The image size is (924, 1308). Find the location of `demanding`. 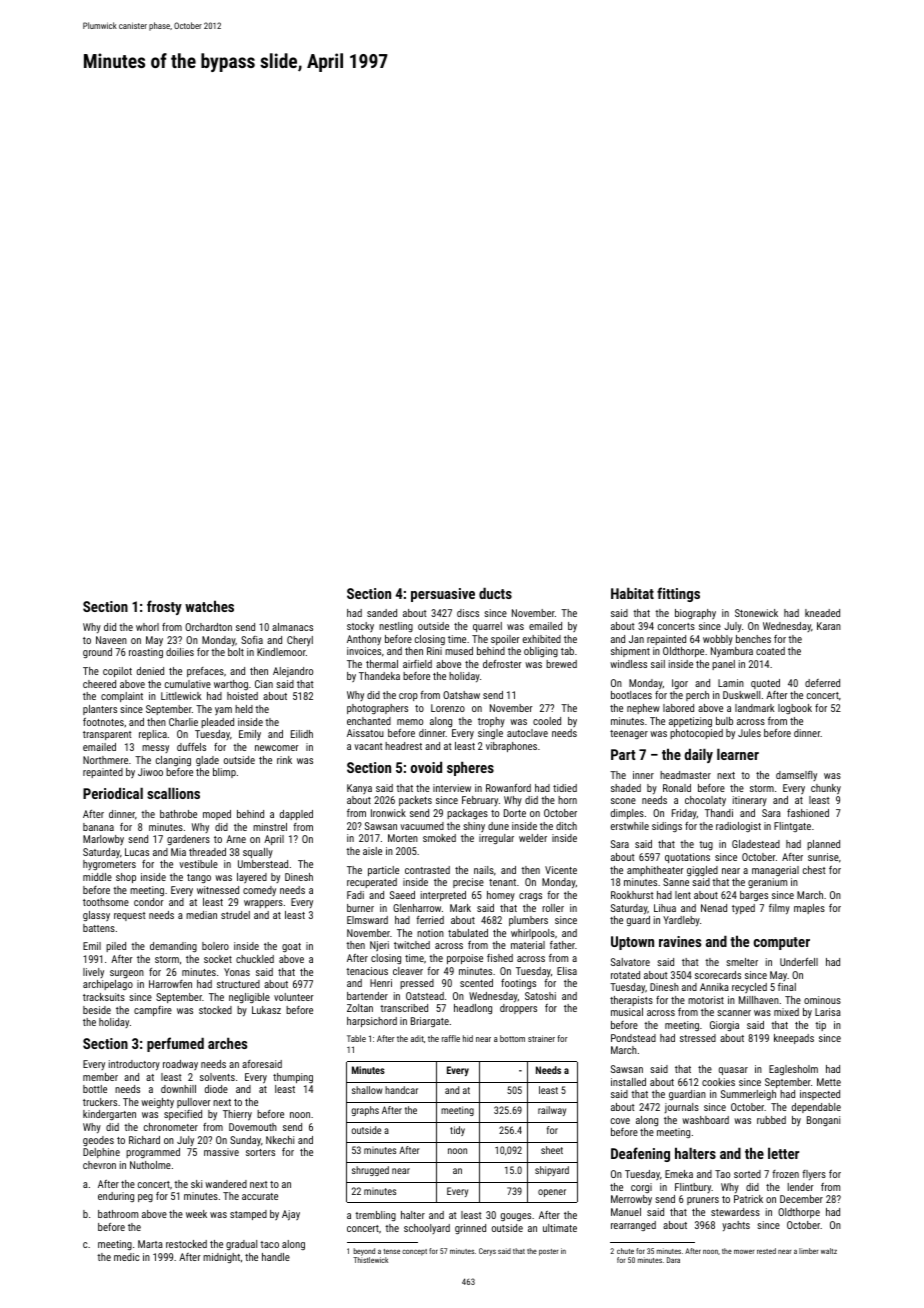

demanding is located at coordinates (173, 947).
